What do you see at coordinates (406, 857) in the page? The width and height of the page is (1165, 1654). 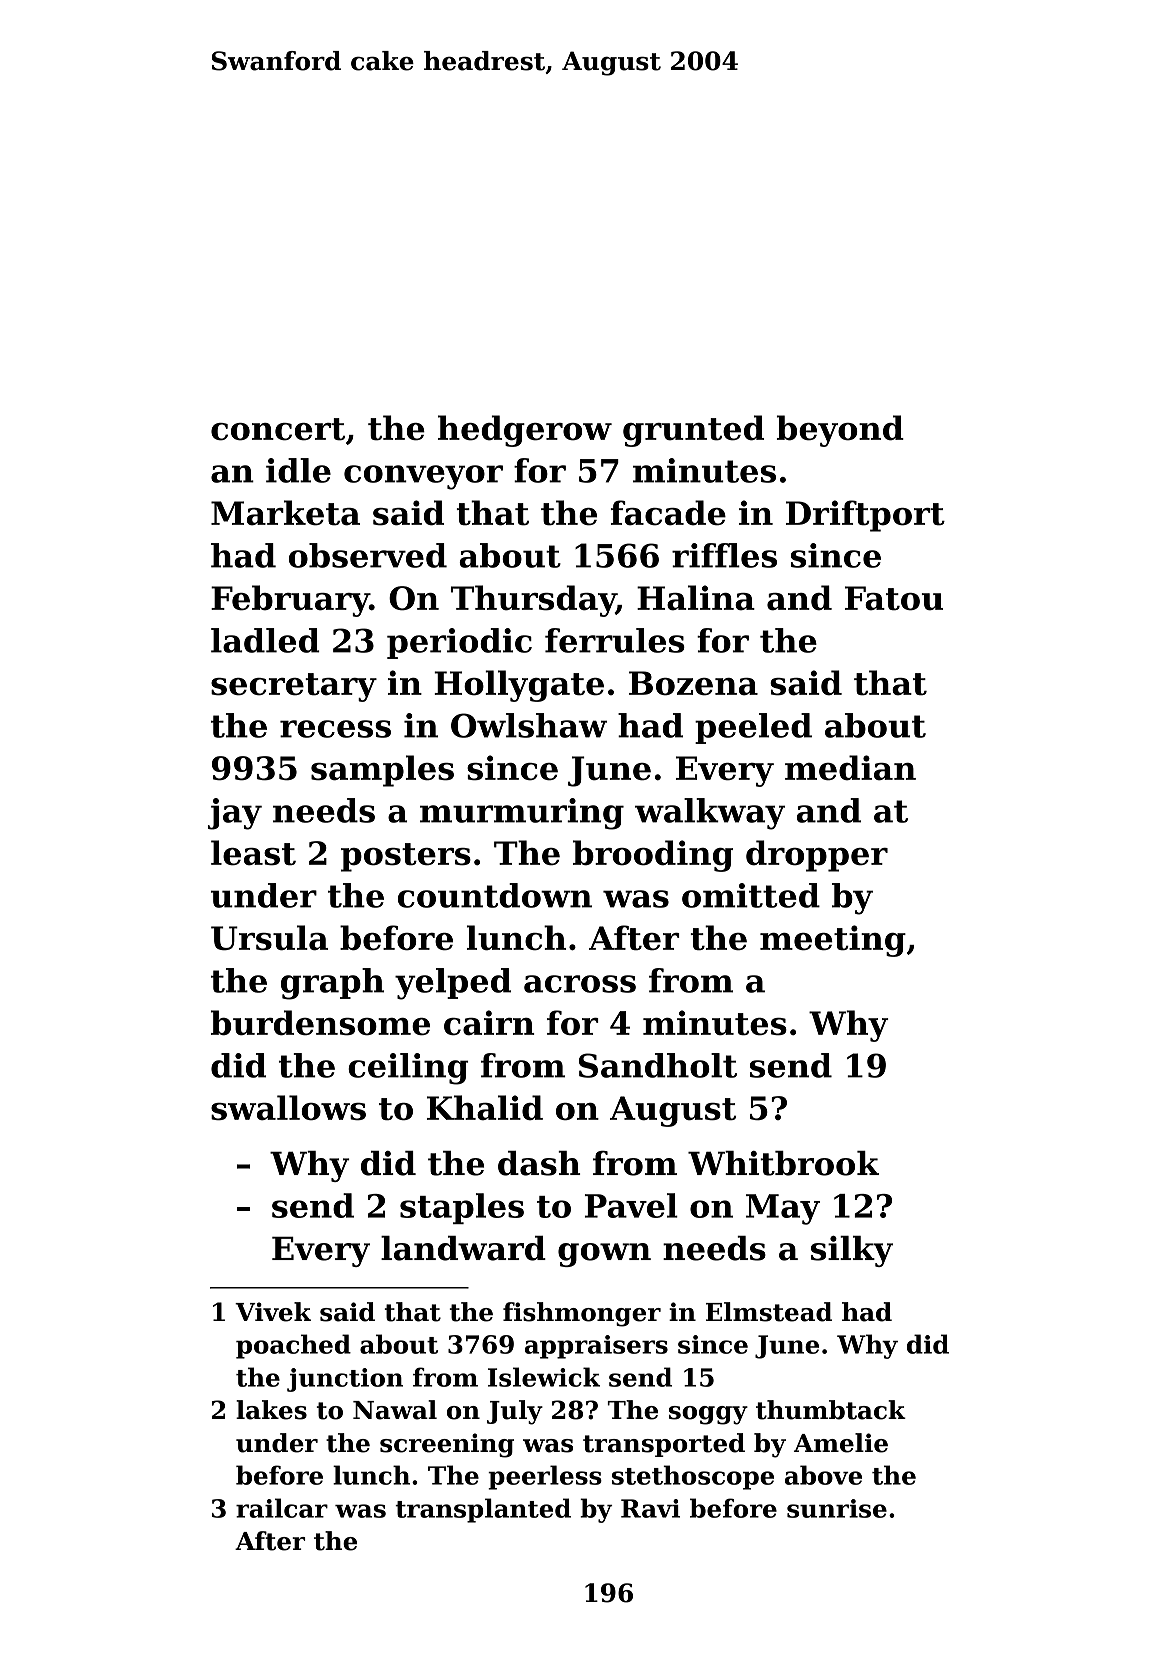 I see `posters` at bounding box center [406, 857].
